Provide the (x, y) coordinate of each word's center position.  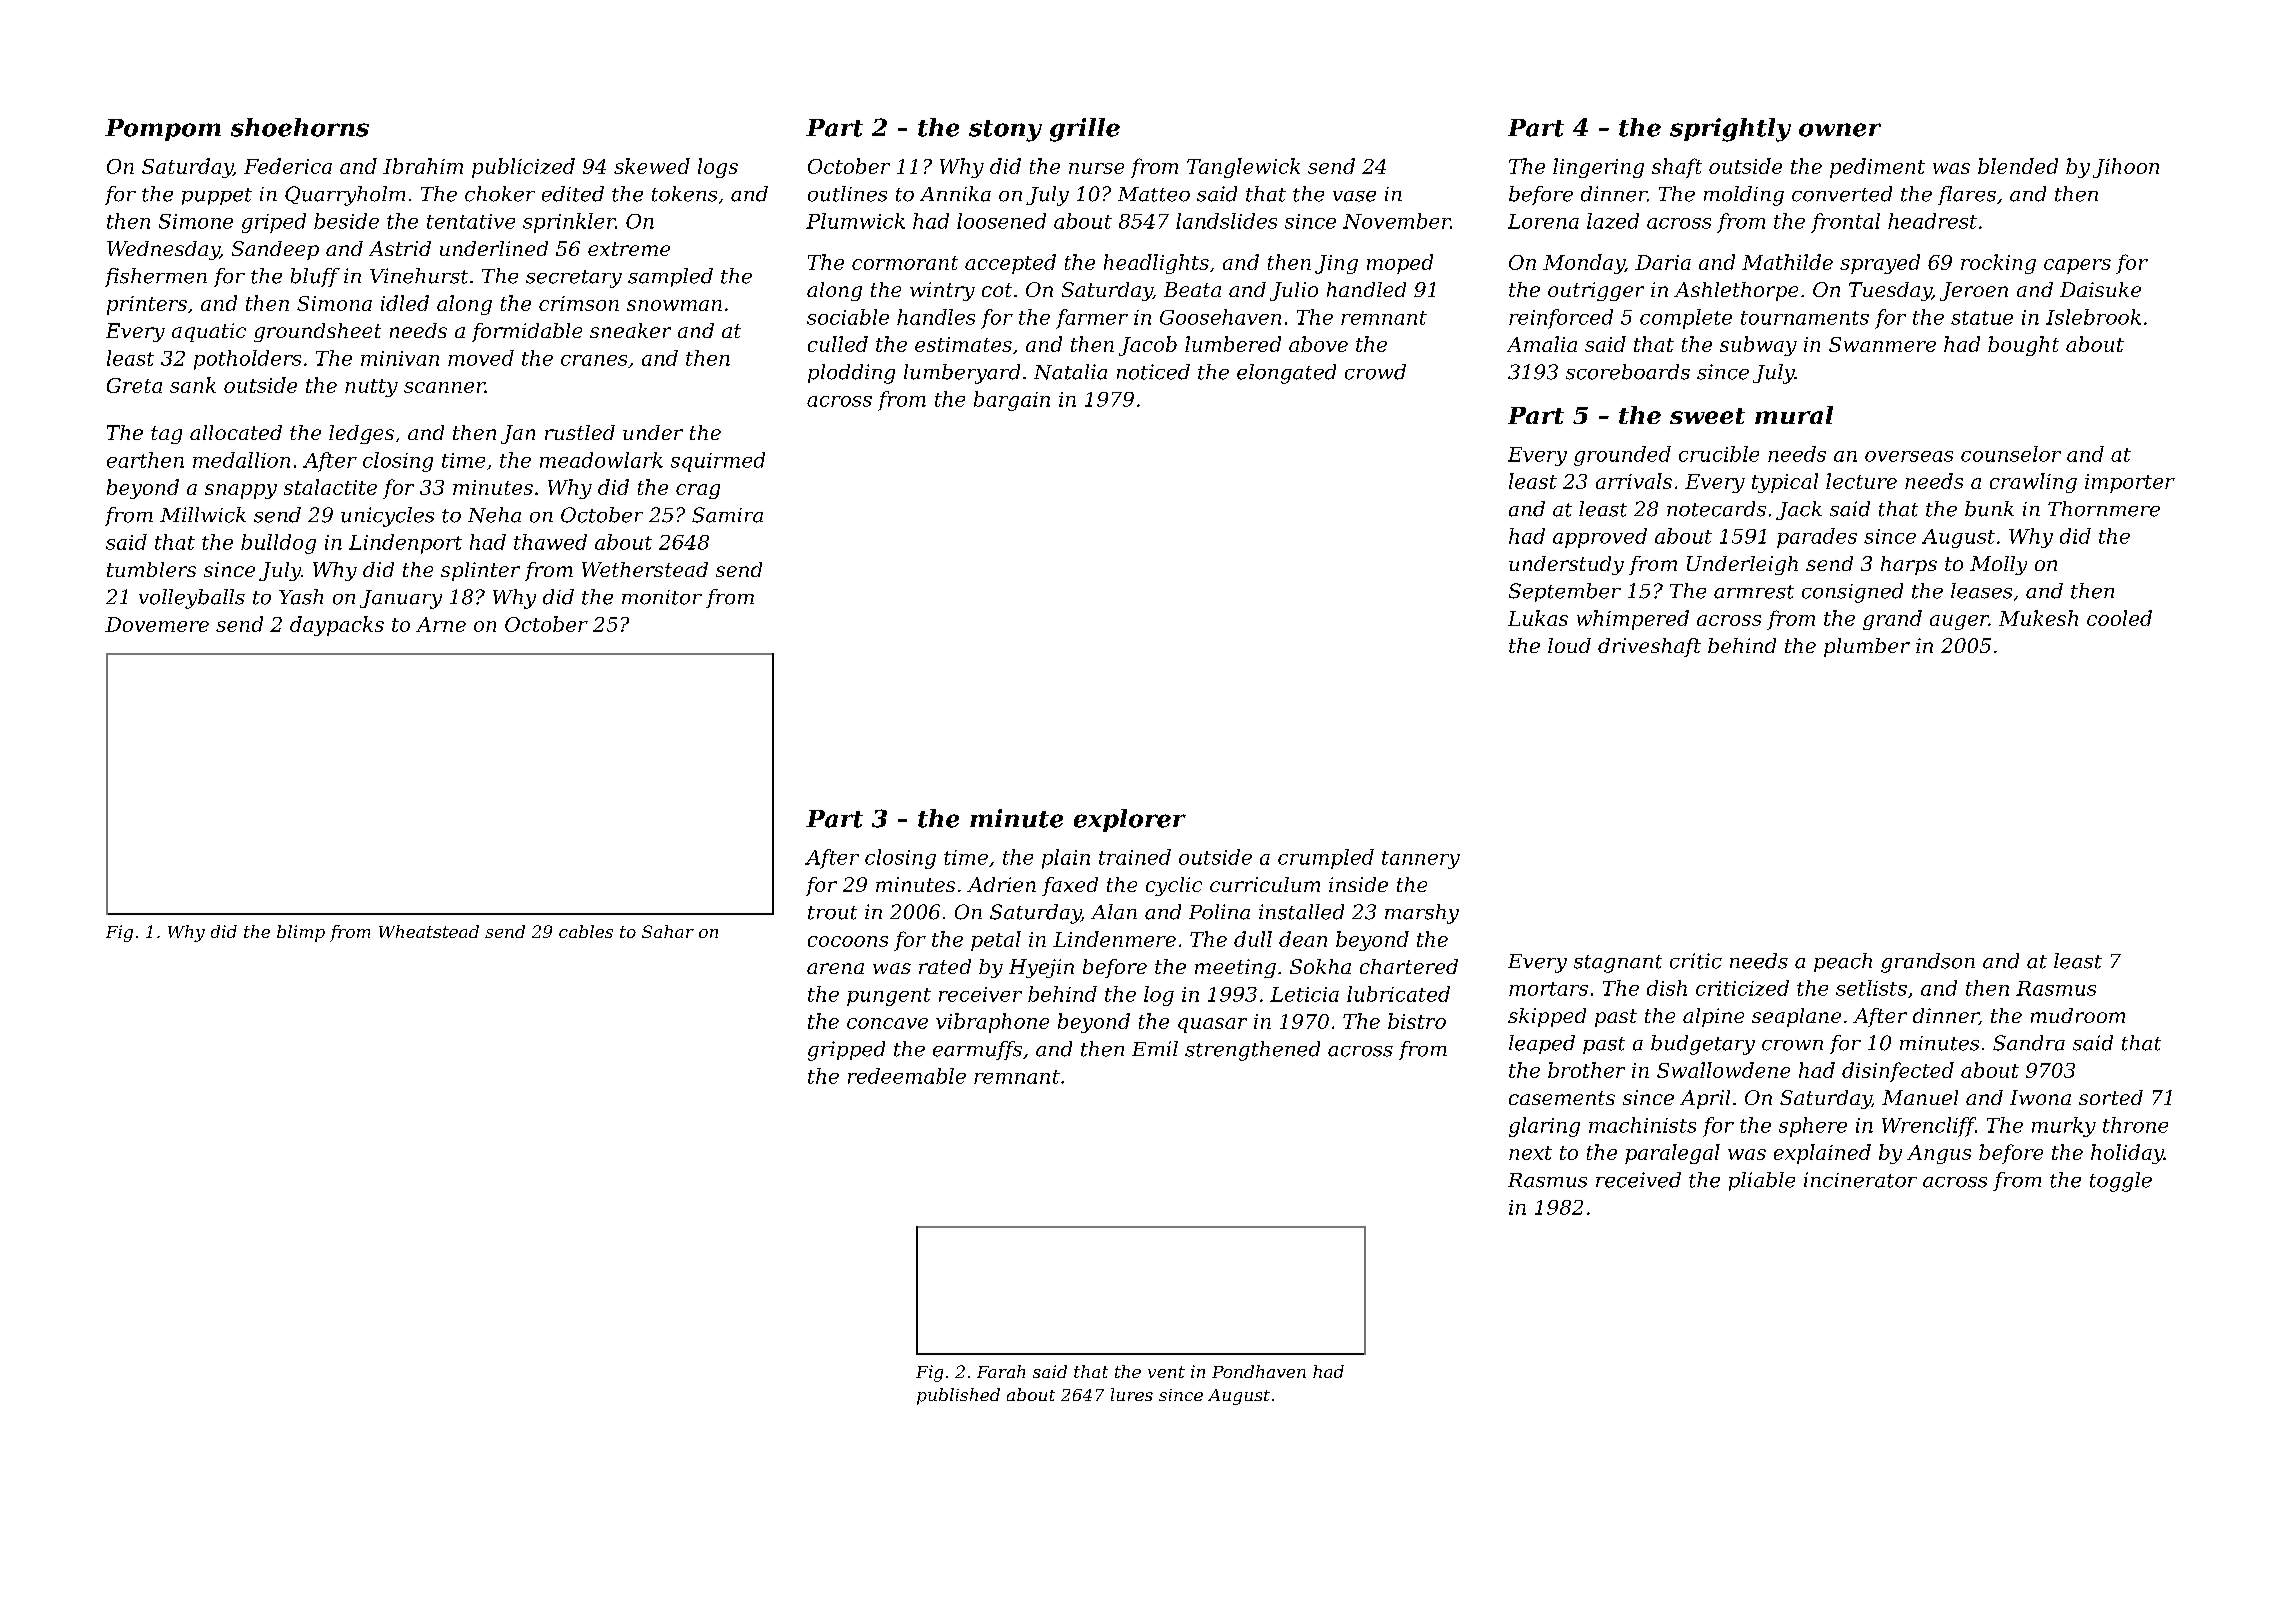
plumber (1867, 647)
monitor (662, 597)
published (958, 1396)
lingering (1598, 168)
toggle (2121, 1182)
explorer (1130, 820)
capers (2077, 266)
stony (1005, 131)
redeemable (907, 1076)
